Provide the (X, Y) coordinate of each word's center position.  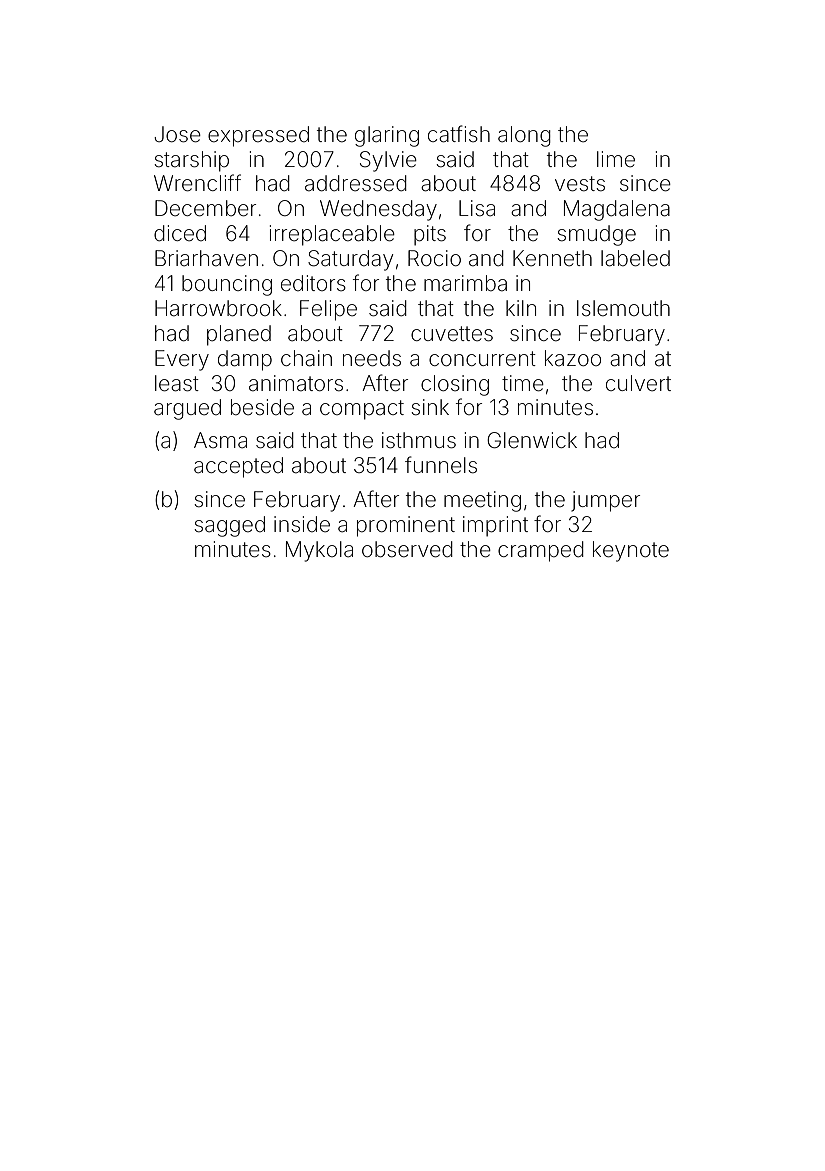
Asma (220, 440)
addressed (356, 183)
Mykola (319, 551)
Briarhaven (206, 258)
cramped (541, 551)
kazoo (573, 358)
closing (455, 385)
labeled (635, 258)
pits (430, 235)
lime (616, 159)
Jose (177, 134)
